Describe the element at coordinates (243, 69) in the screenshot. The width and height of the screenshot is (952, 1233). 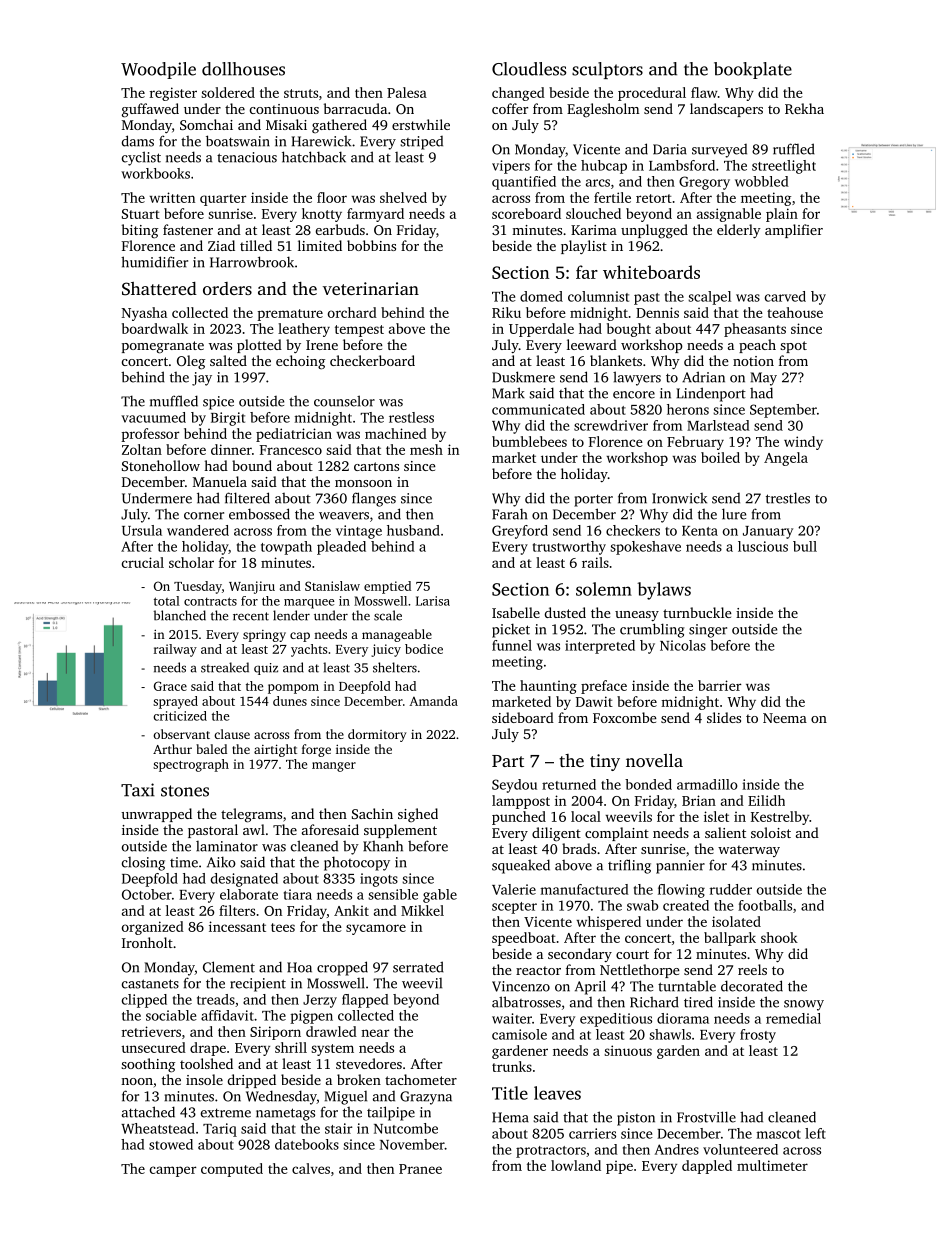
I see `dollhouses` at that location.
